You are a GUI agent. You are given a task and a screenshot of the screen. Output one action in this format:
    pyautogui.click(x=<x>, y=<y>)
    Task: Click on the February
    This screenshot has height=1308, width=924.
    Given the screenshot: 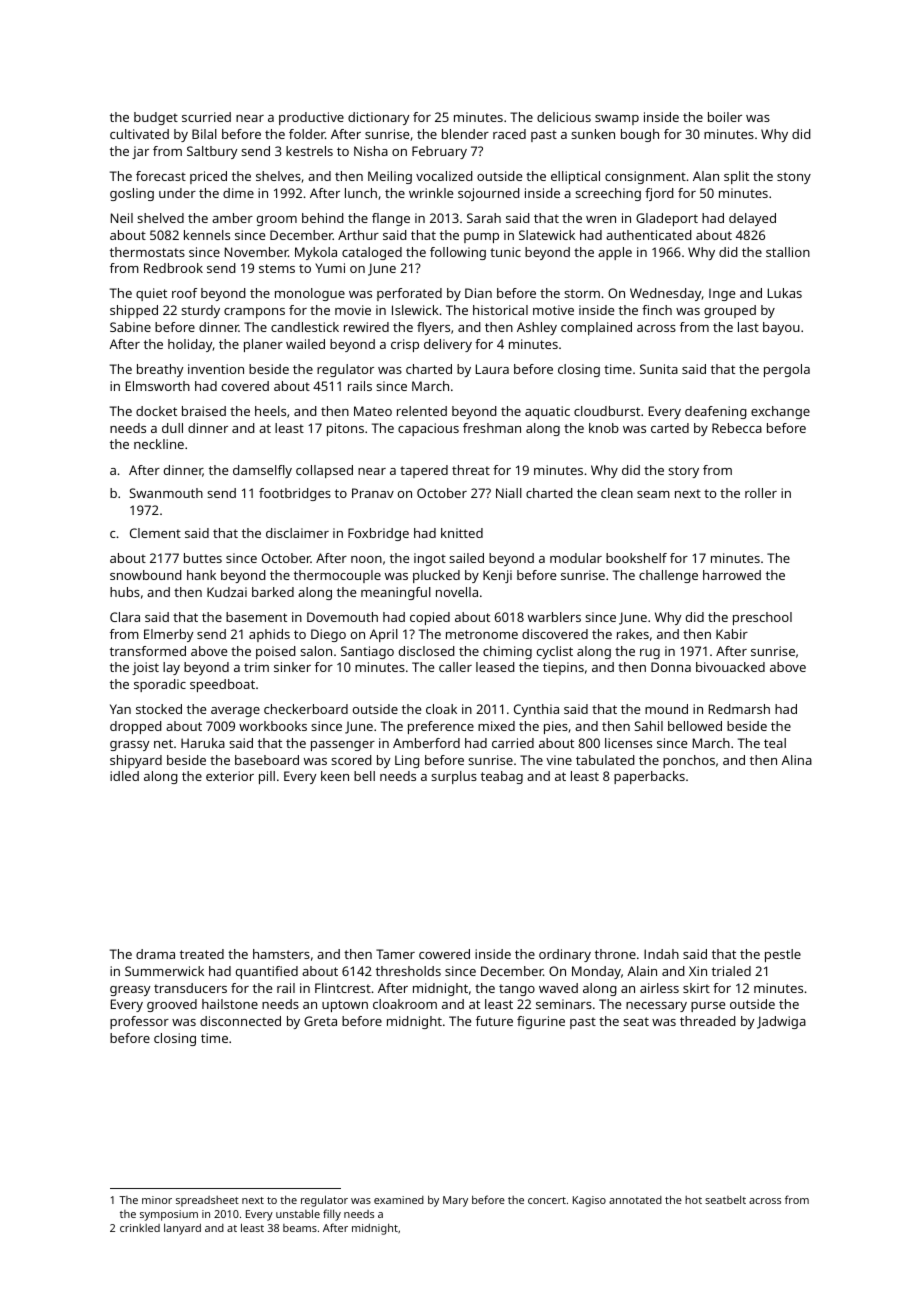 What is the action you would take?
    pyautogui.click(x=439, y=152)
